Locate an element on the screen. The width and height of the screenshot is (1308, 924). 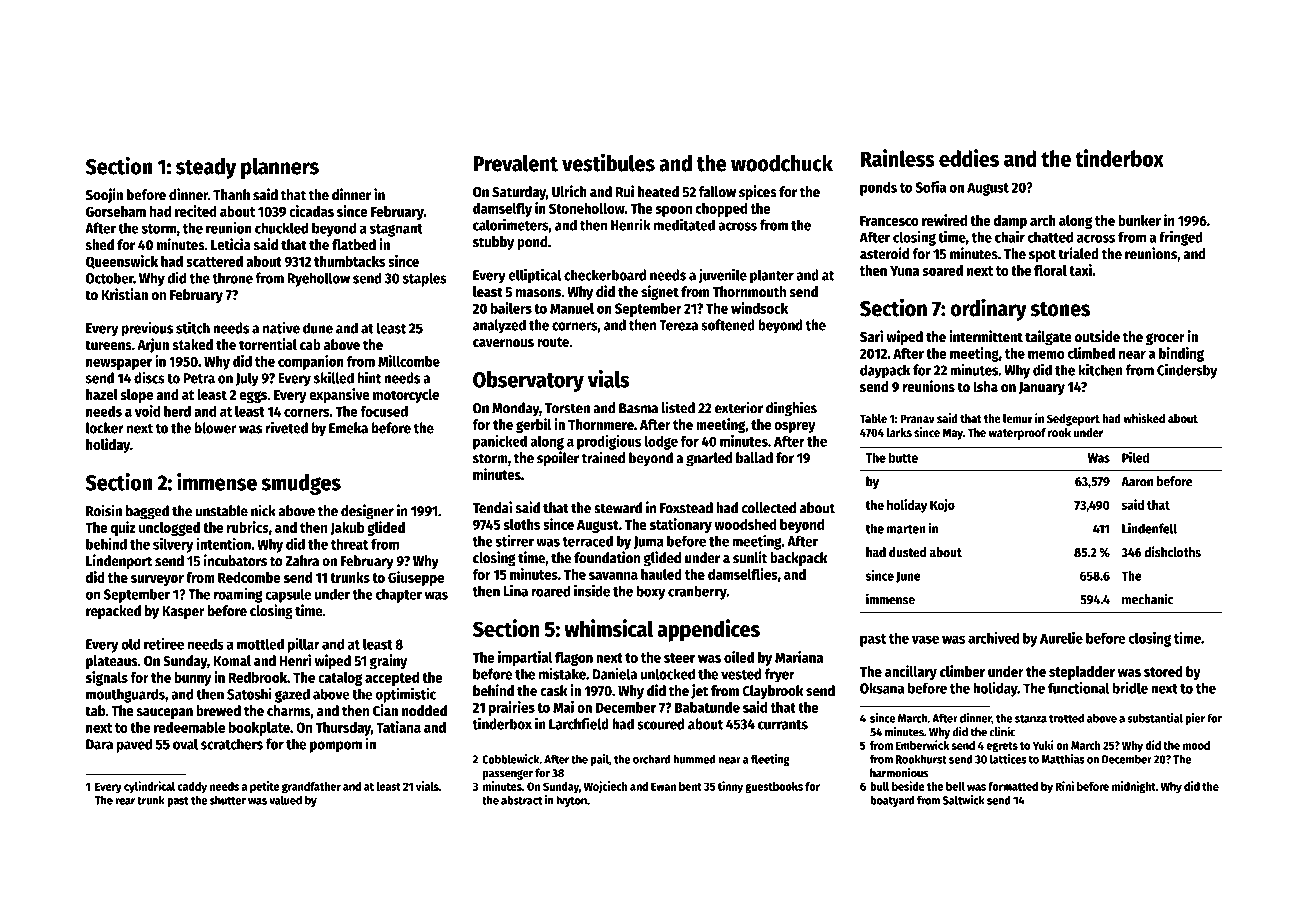
Prevalent is located at coordinates (515, 163).
